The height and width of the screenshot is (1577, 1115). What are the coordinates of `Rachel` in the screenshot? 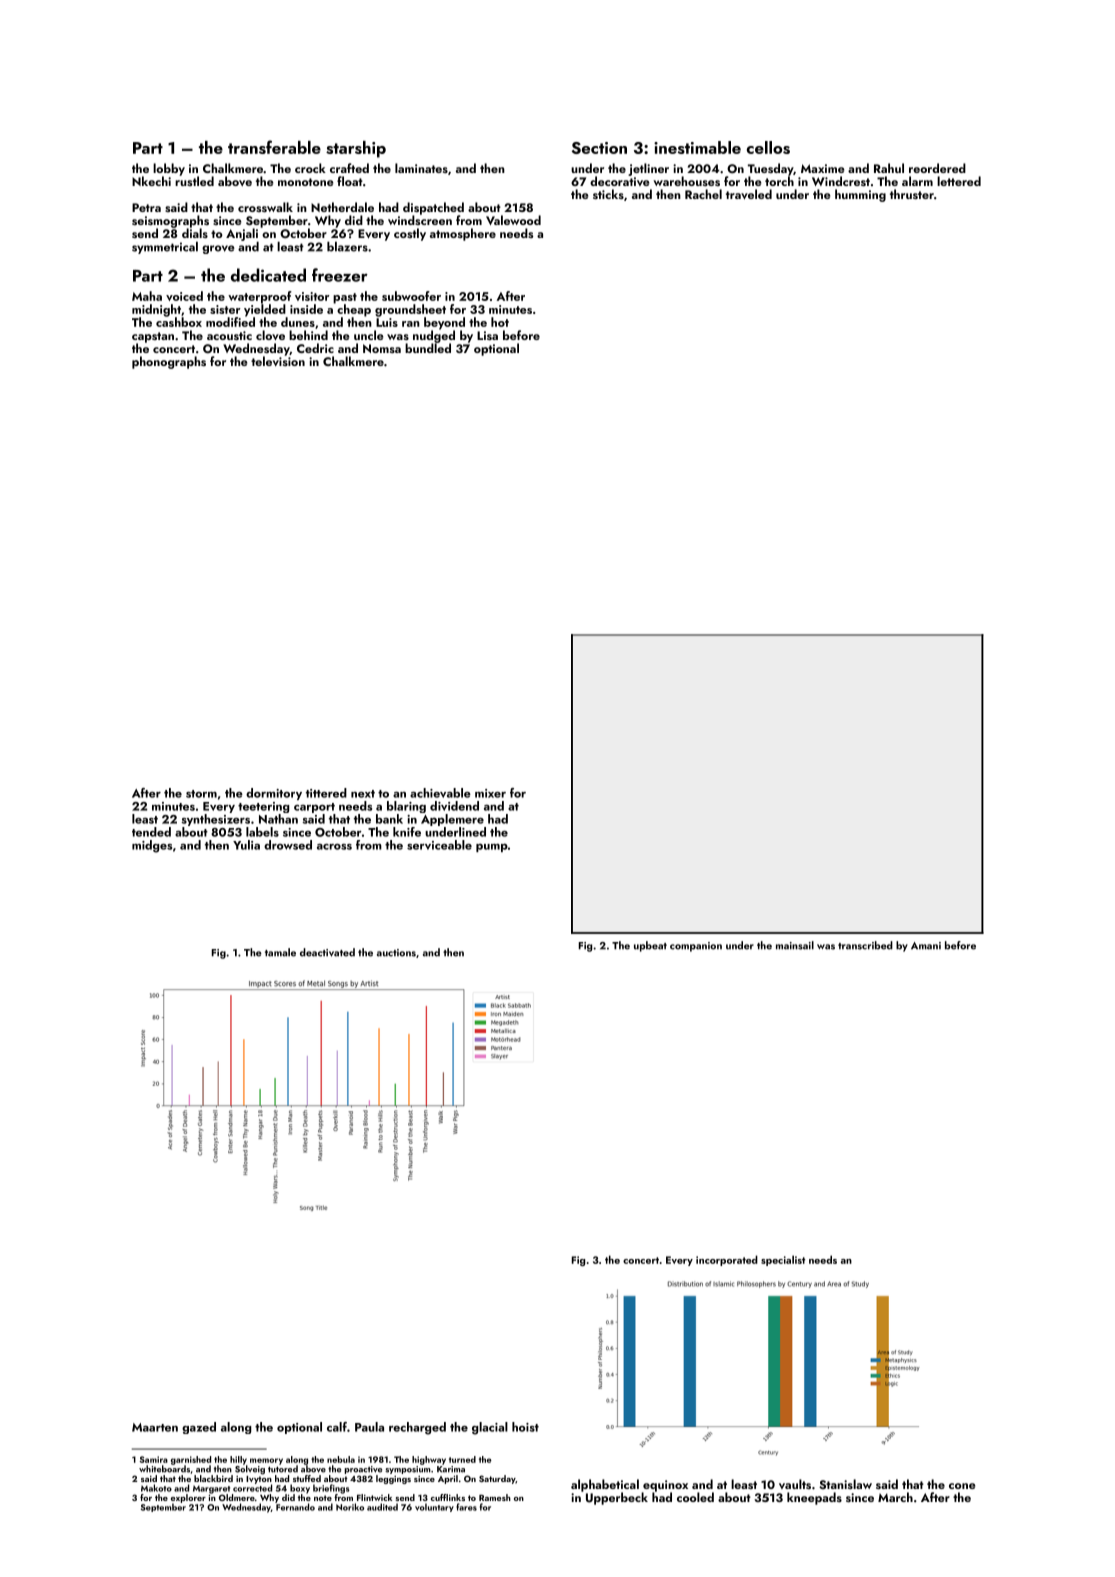 It's located at (703, 194).
